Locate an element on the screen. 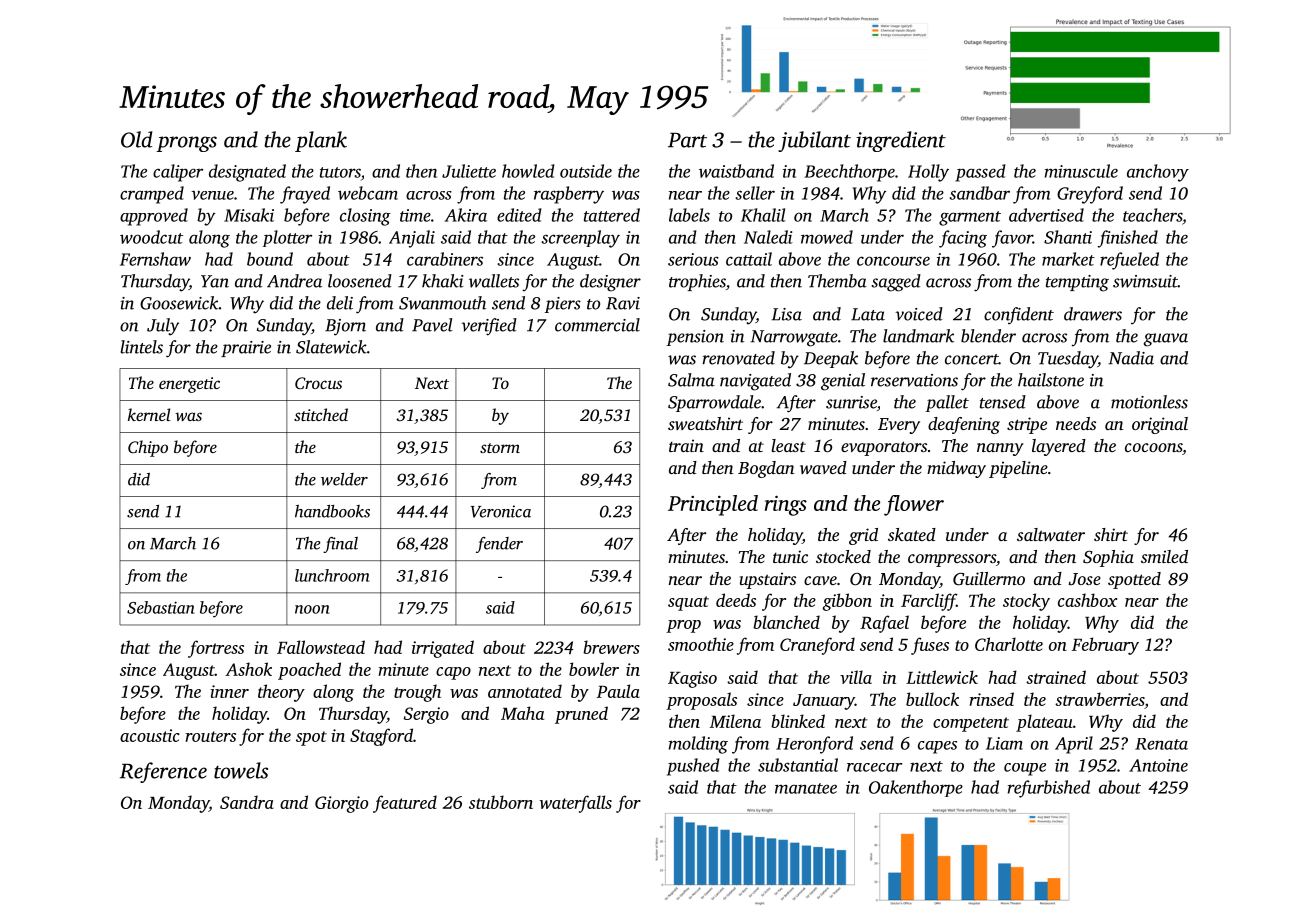 This screenshot has height=924, width=1308. manatee is located at coordinates (806, 788).
